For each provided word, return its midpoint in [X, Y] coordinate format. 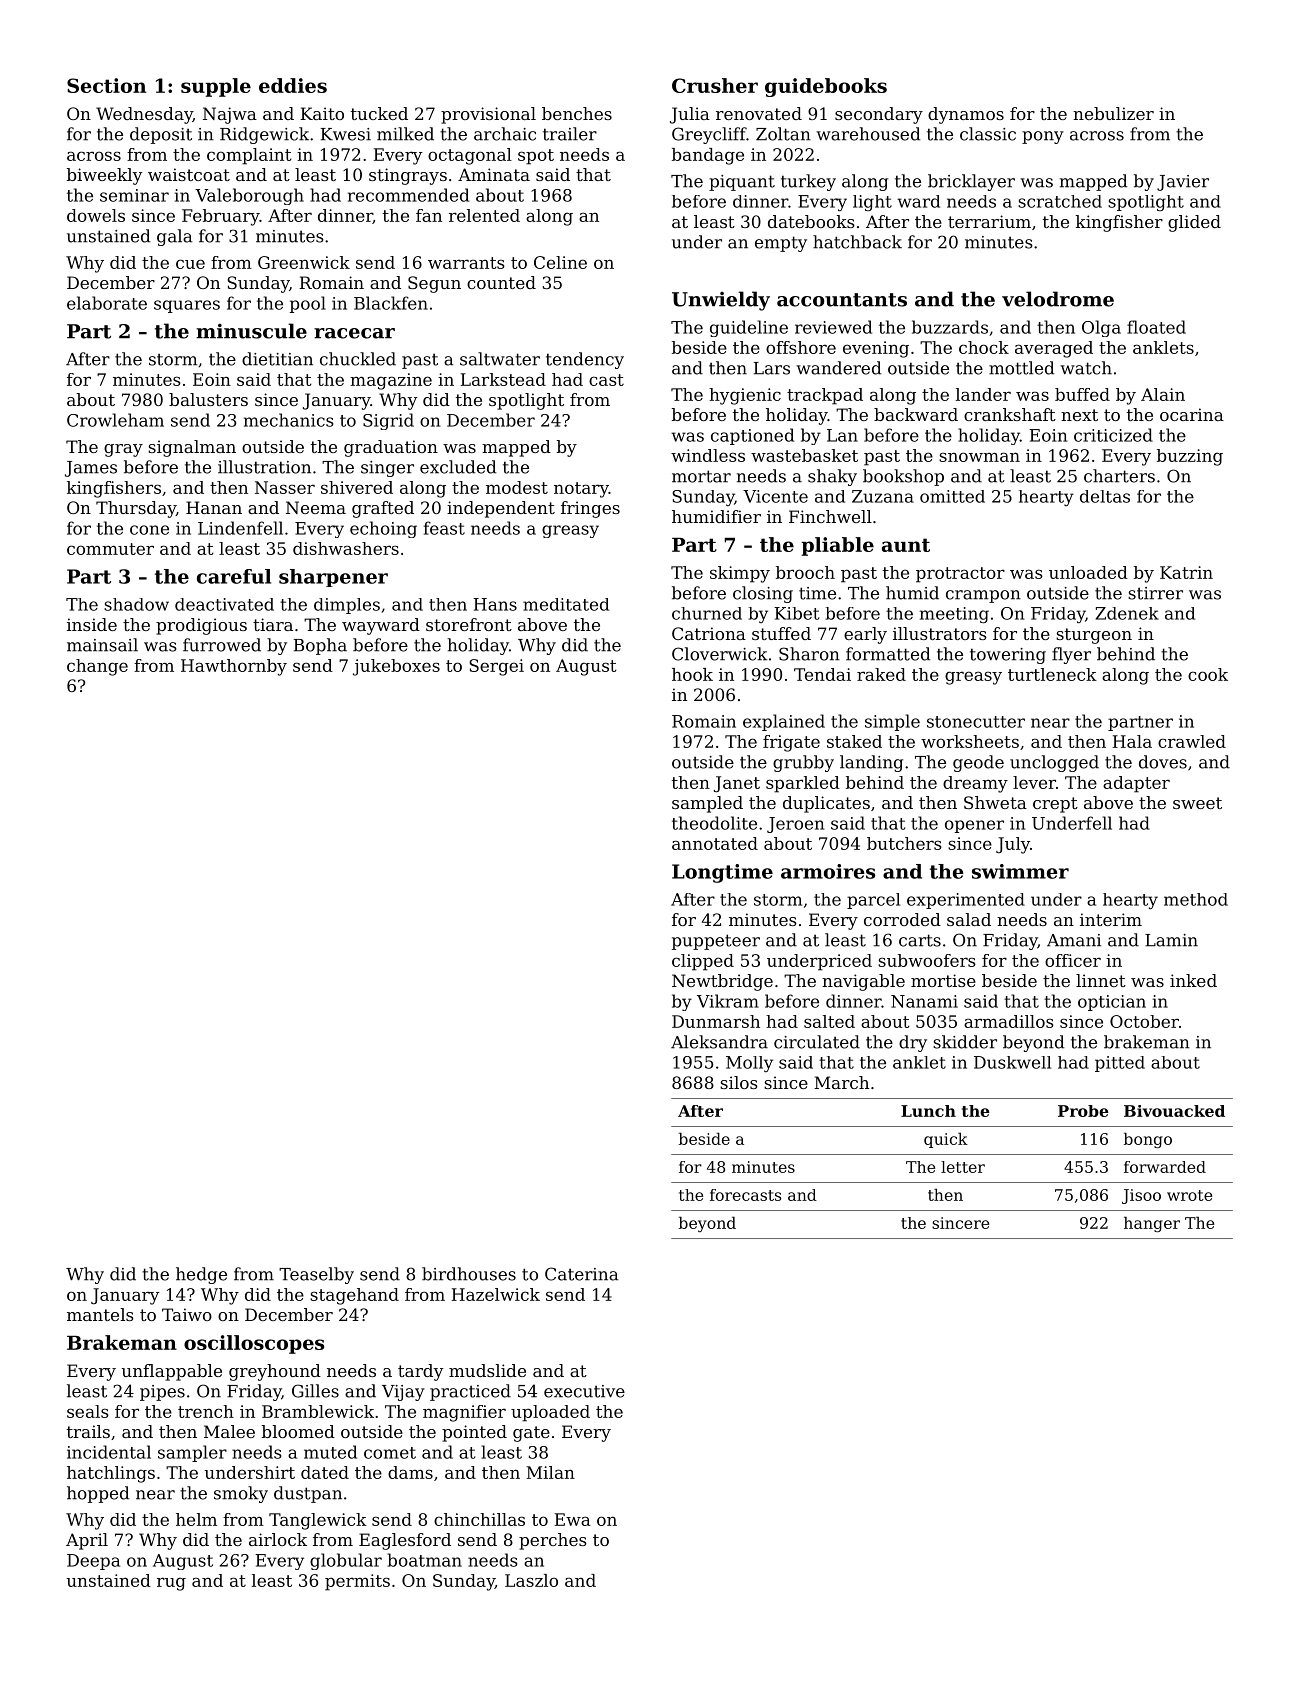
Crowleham [115, 420]
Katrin [1186, 572]
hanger [1152, 1224]
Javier [1183, 183]
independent [501, 509]
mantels [100, 1314]
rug [171, 1584]
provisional [488, 115]
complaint [249, 156]
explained [784, 722]
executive [584, 1391]
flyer [1071, 655]
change [97, 667]
